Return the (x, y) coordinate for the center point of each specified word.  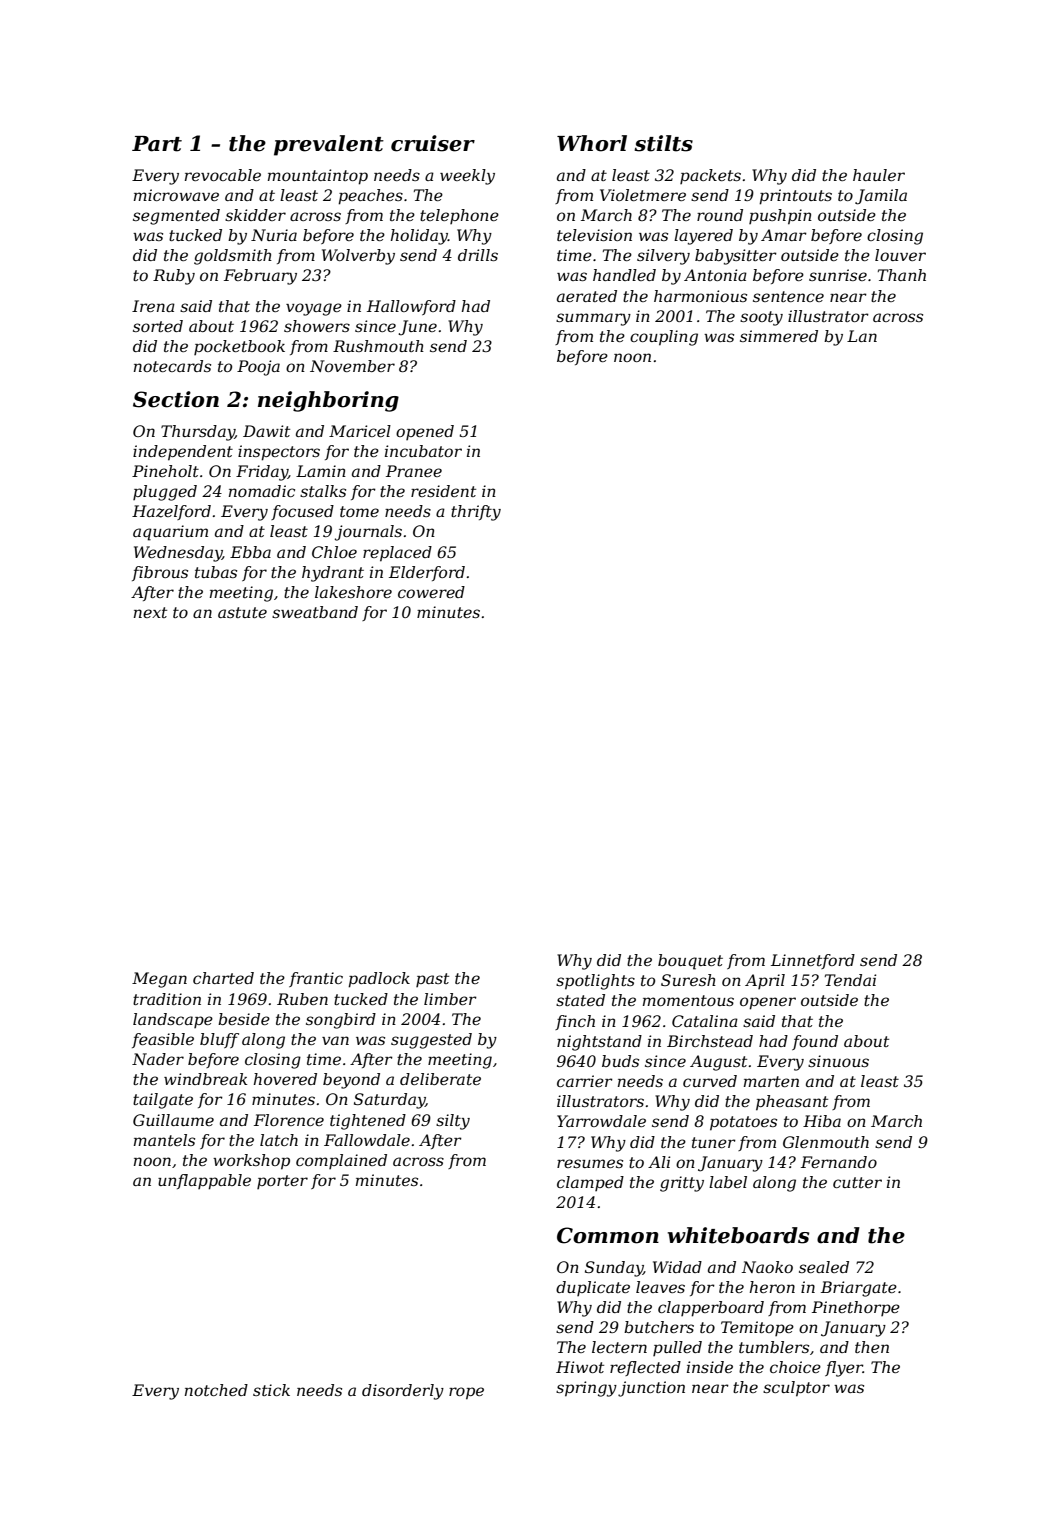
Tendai (850, 980)
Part (157, 144)
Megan (159, 980)
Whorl (592, 143)
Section (176, 399)
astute (242, 612)
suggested (431, 1041)
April (765, 981)
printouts (795, 197)
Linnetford (813, 961)
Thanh (902, 275)
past (432, 980)
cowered (431, 592)
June (417, 328)
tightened (368, 1122)
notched (216, 1390)
